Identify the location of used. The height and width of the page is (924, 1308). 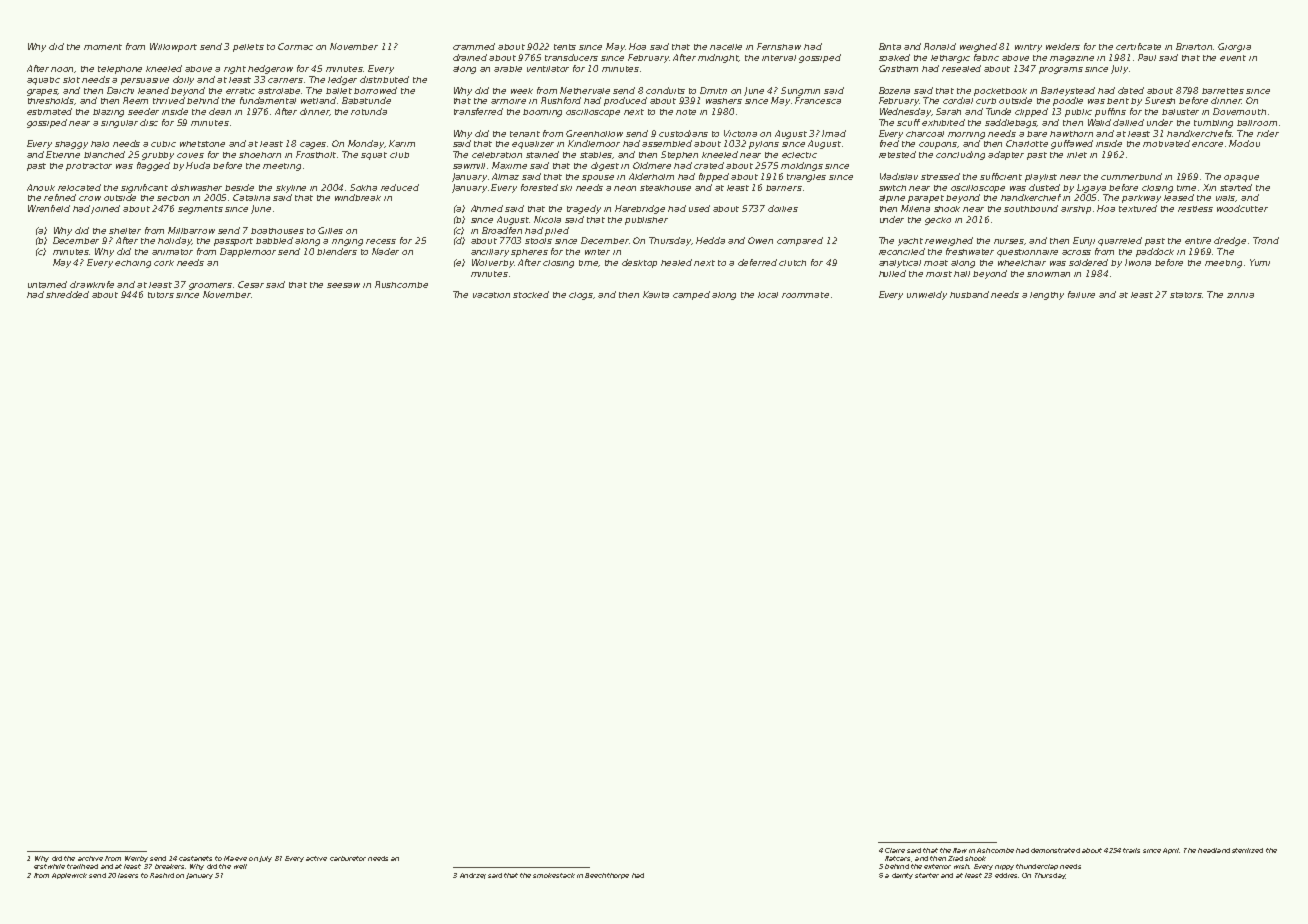
(699, 208).
